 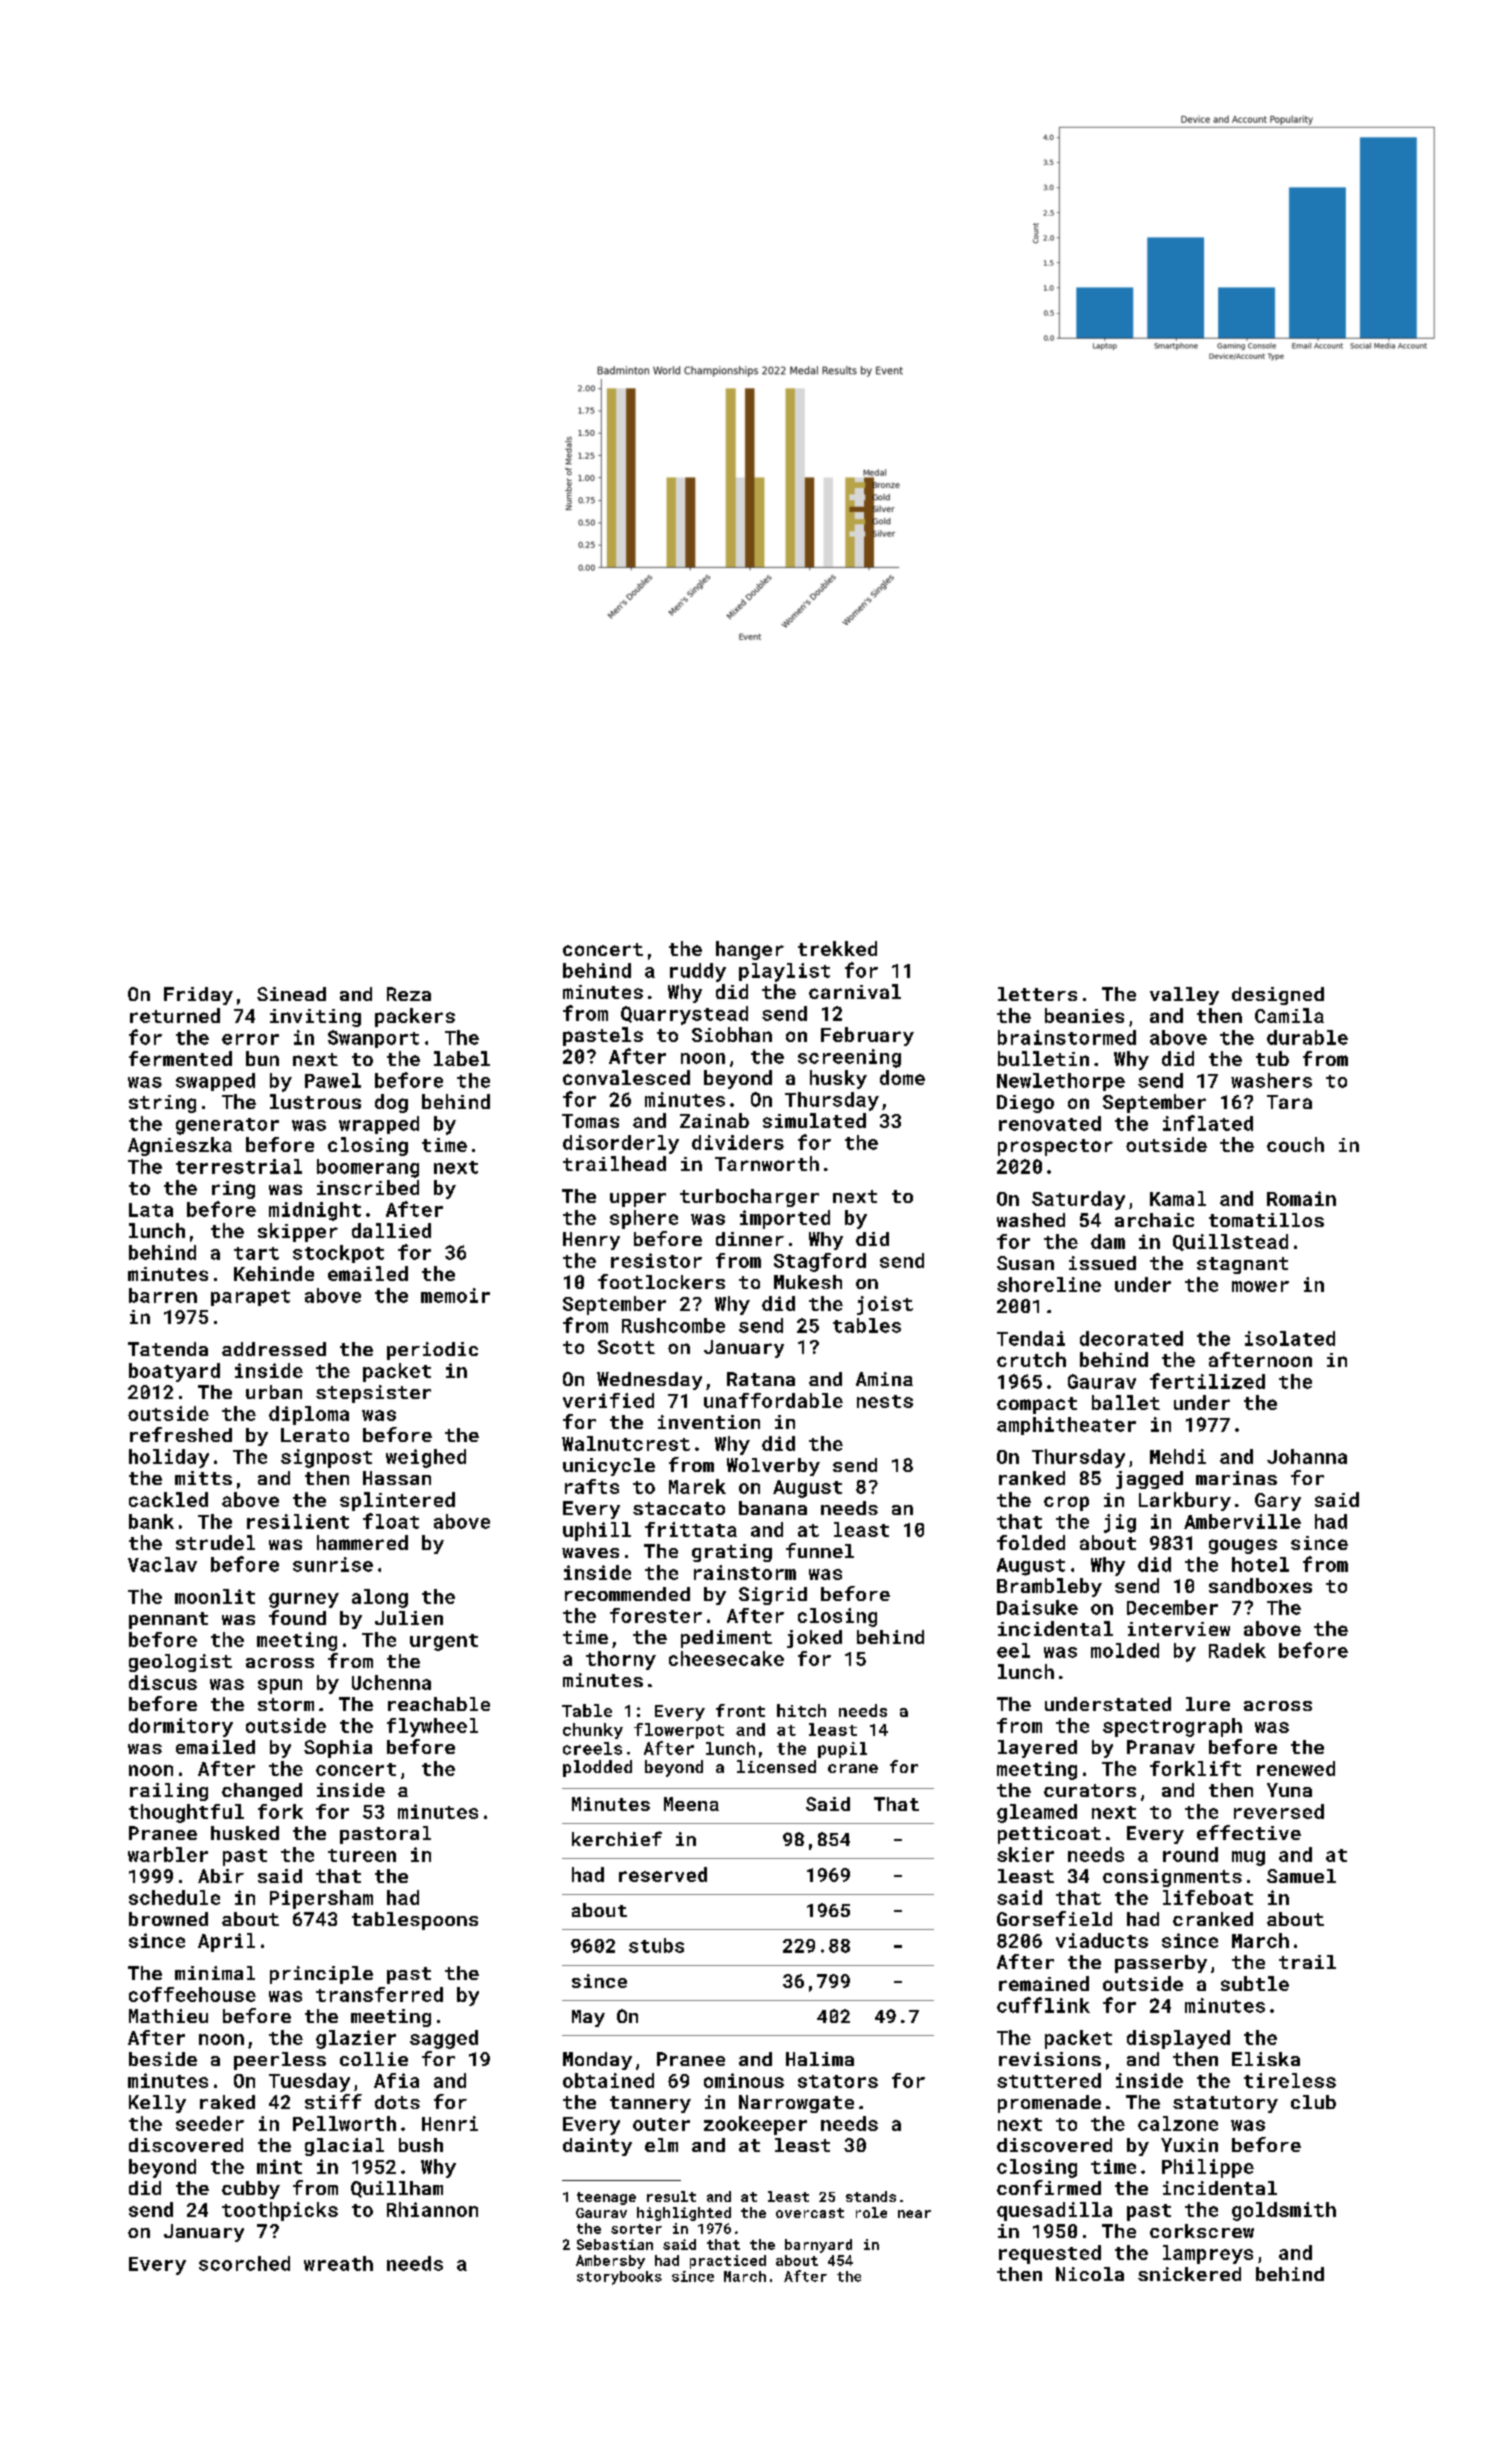 I want to click on practiced, so click(x=728, y=2262).
